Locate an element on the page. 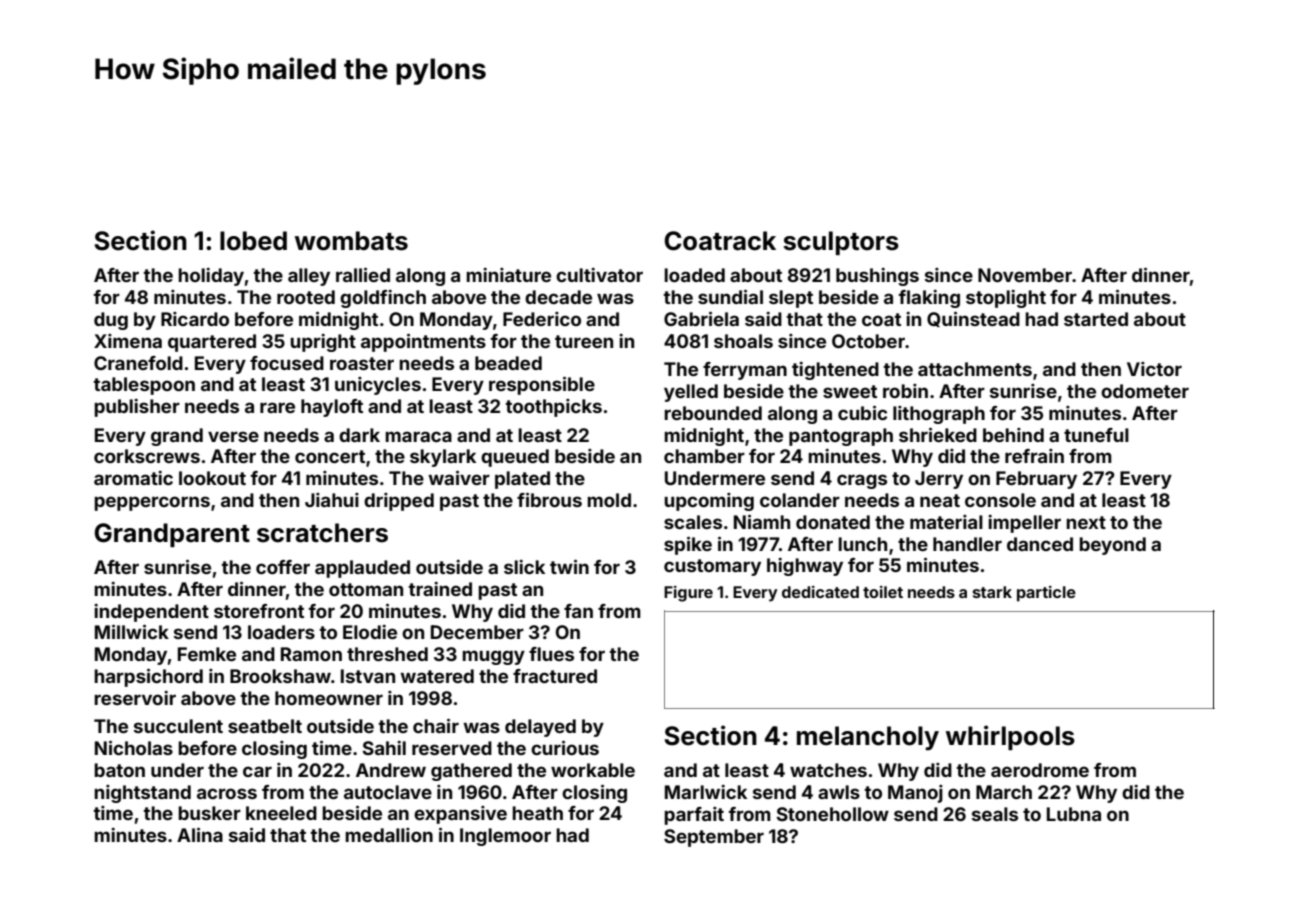 This document has height=924, width=1308. rallied is located at coordinates (363, 274).
